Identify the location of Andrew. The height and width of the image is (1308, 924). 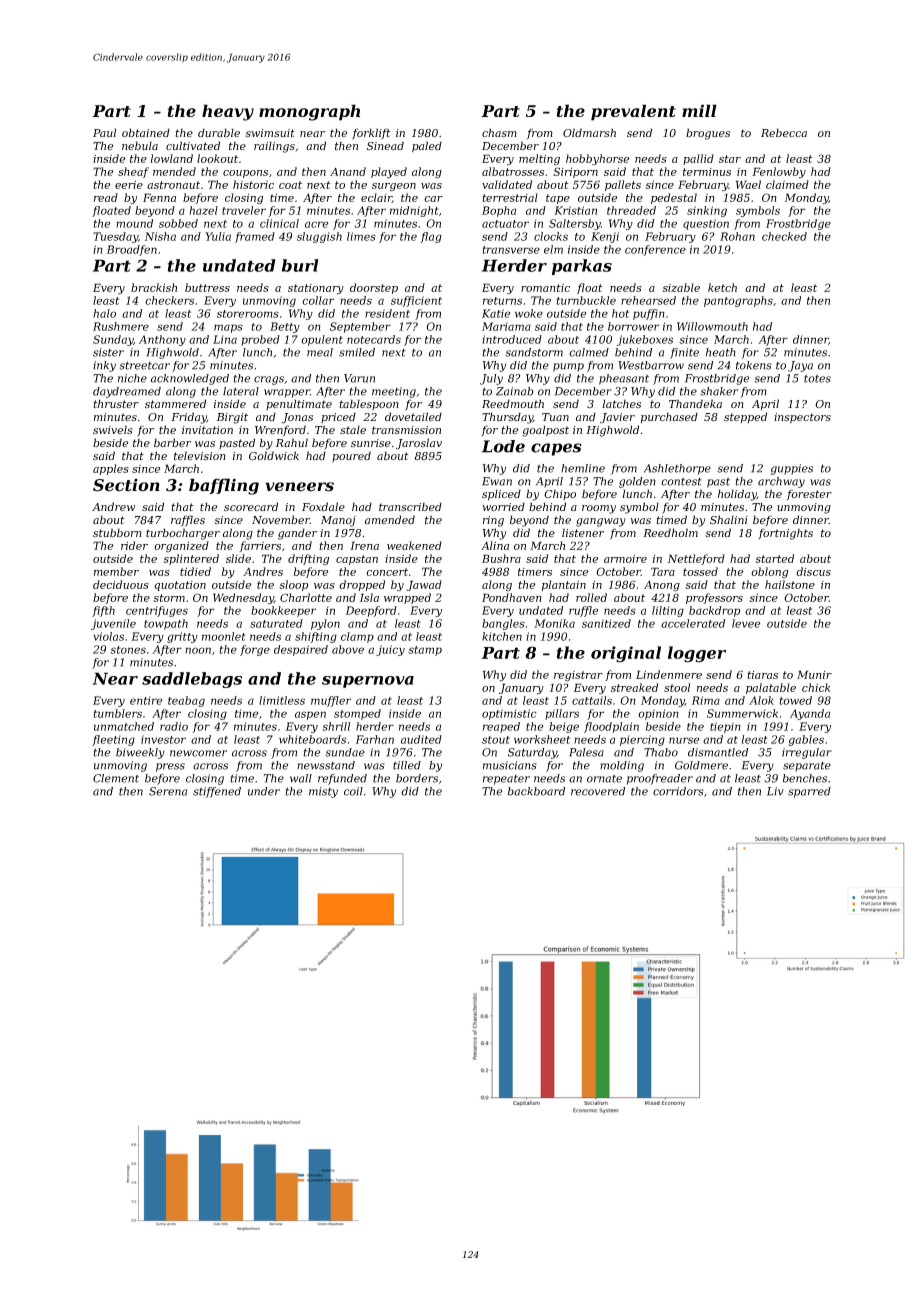
(113, 506).
